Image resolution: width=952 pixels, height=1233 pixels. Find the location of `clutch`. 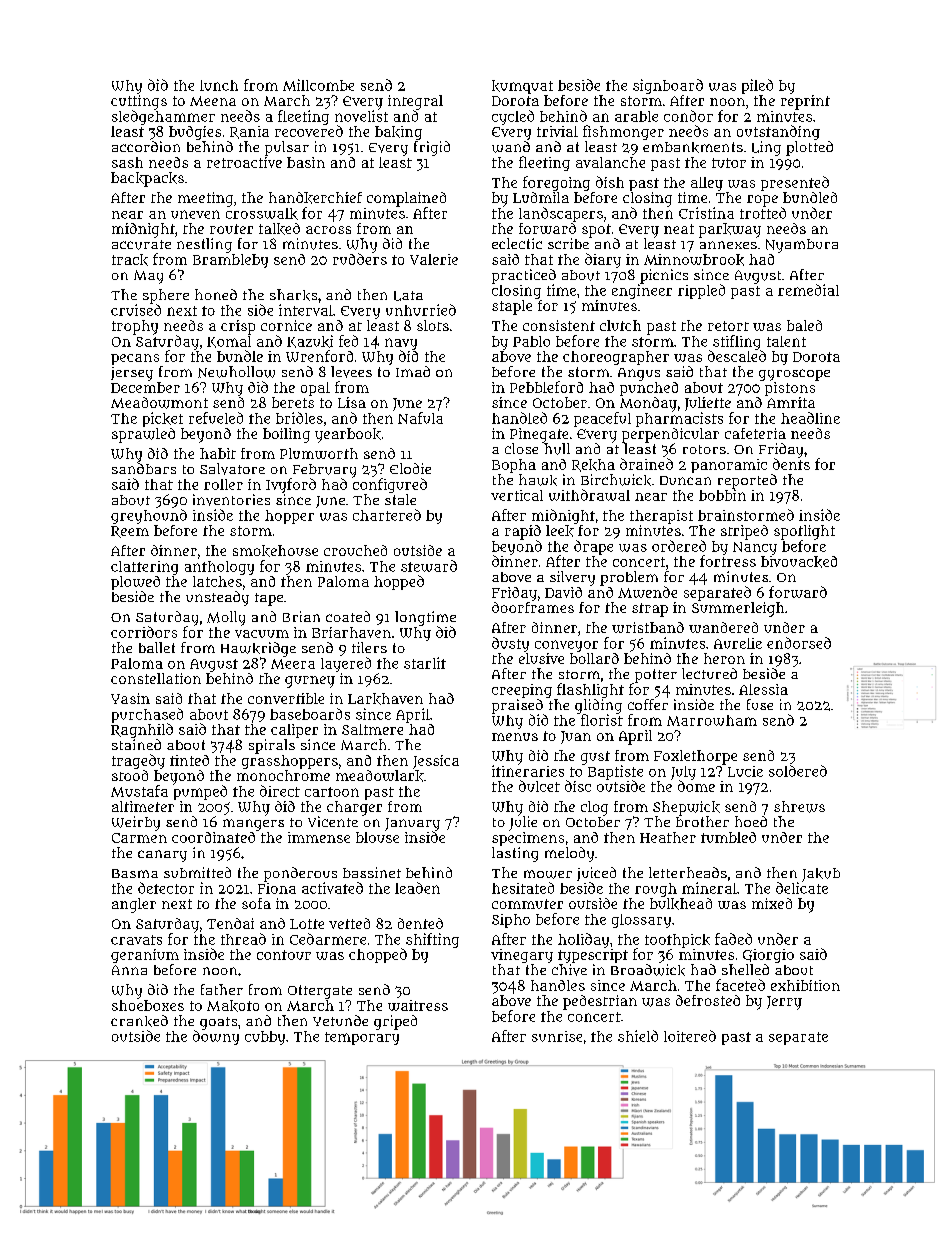

clutch is located at coordinates (620, 325).
